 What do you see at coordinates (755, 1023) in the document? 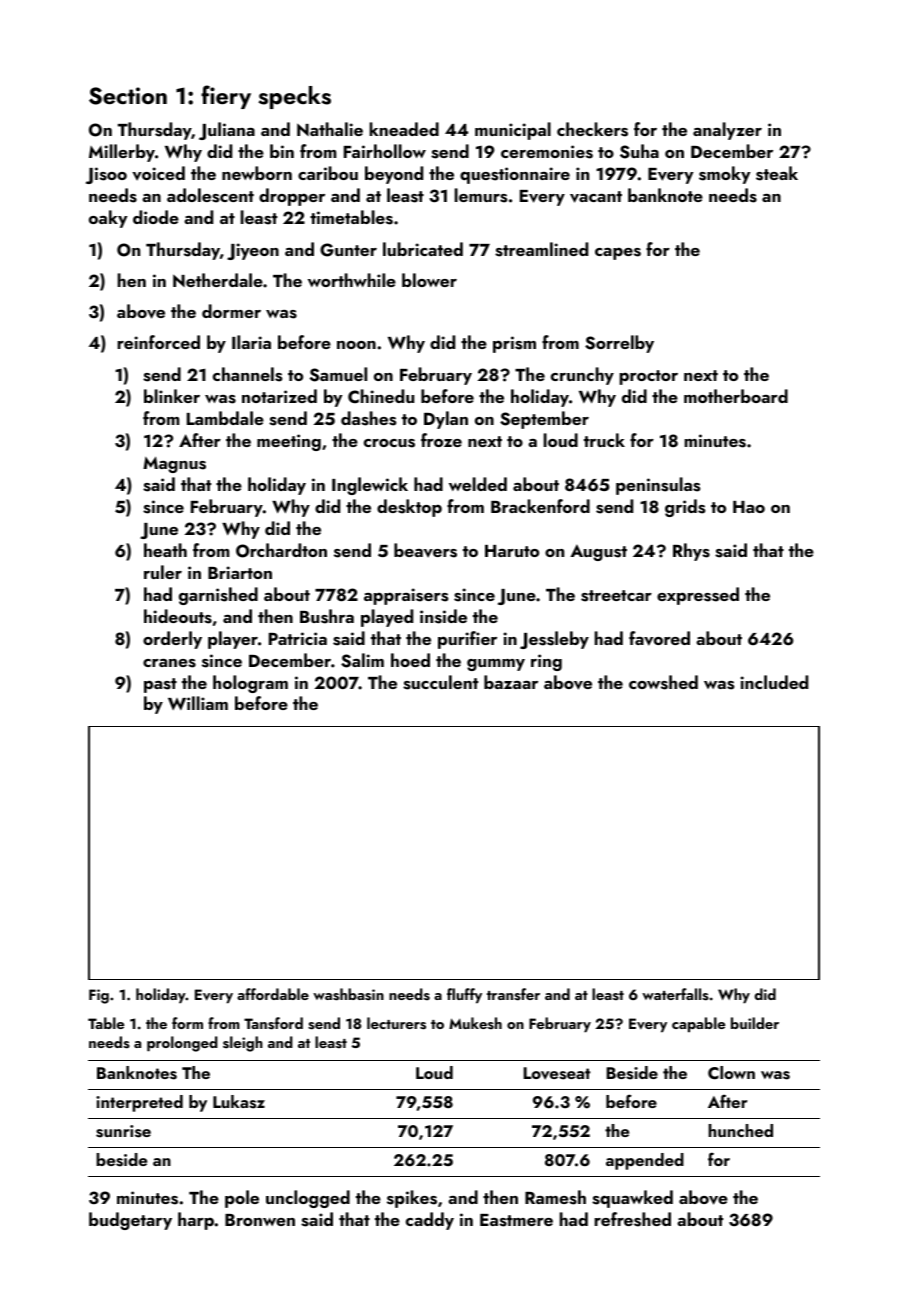
I see `builder` at bounding box center [755, 1023].
